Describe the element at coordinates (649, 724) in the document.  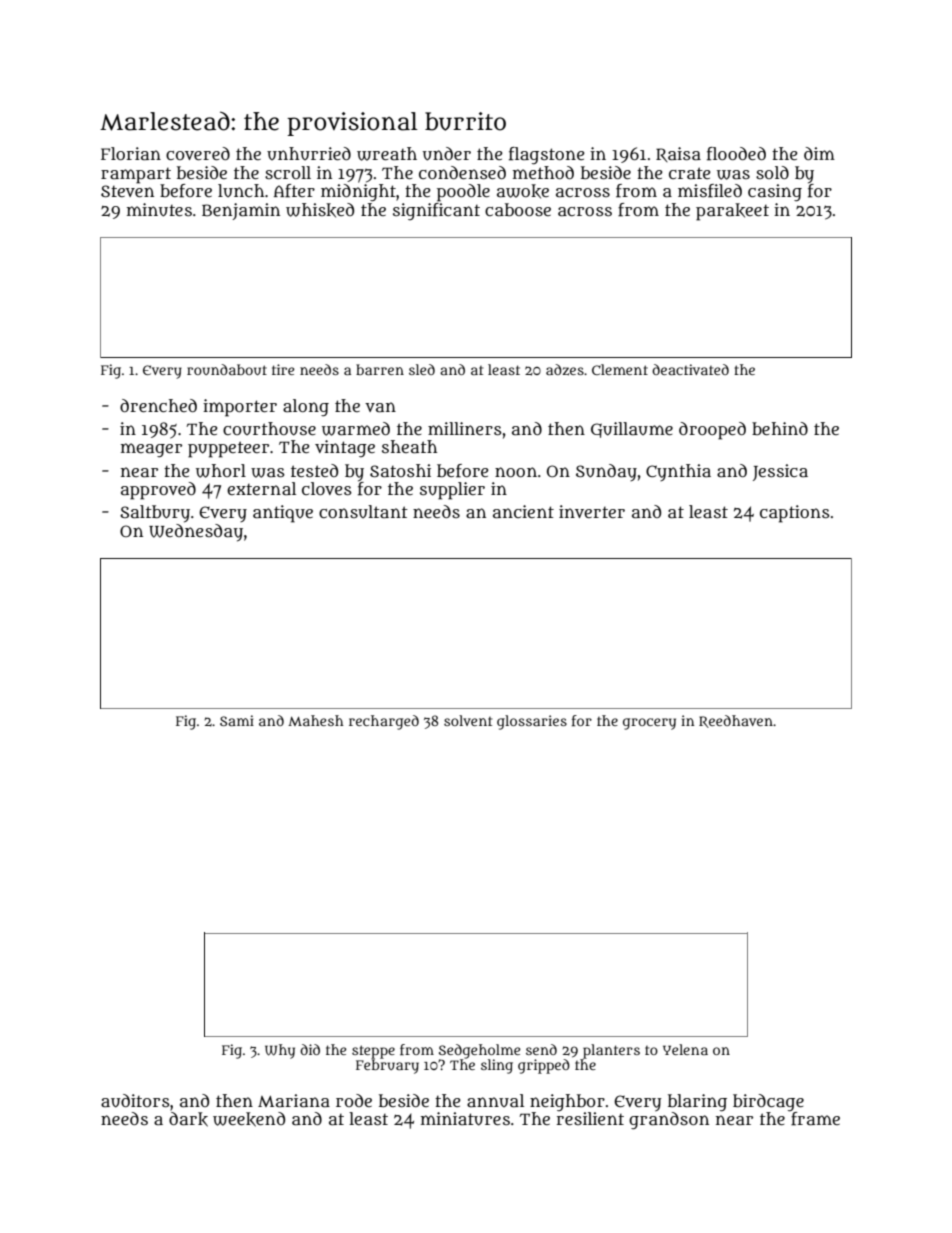
I see `grocery` at that location.
